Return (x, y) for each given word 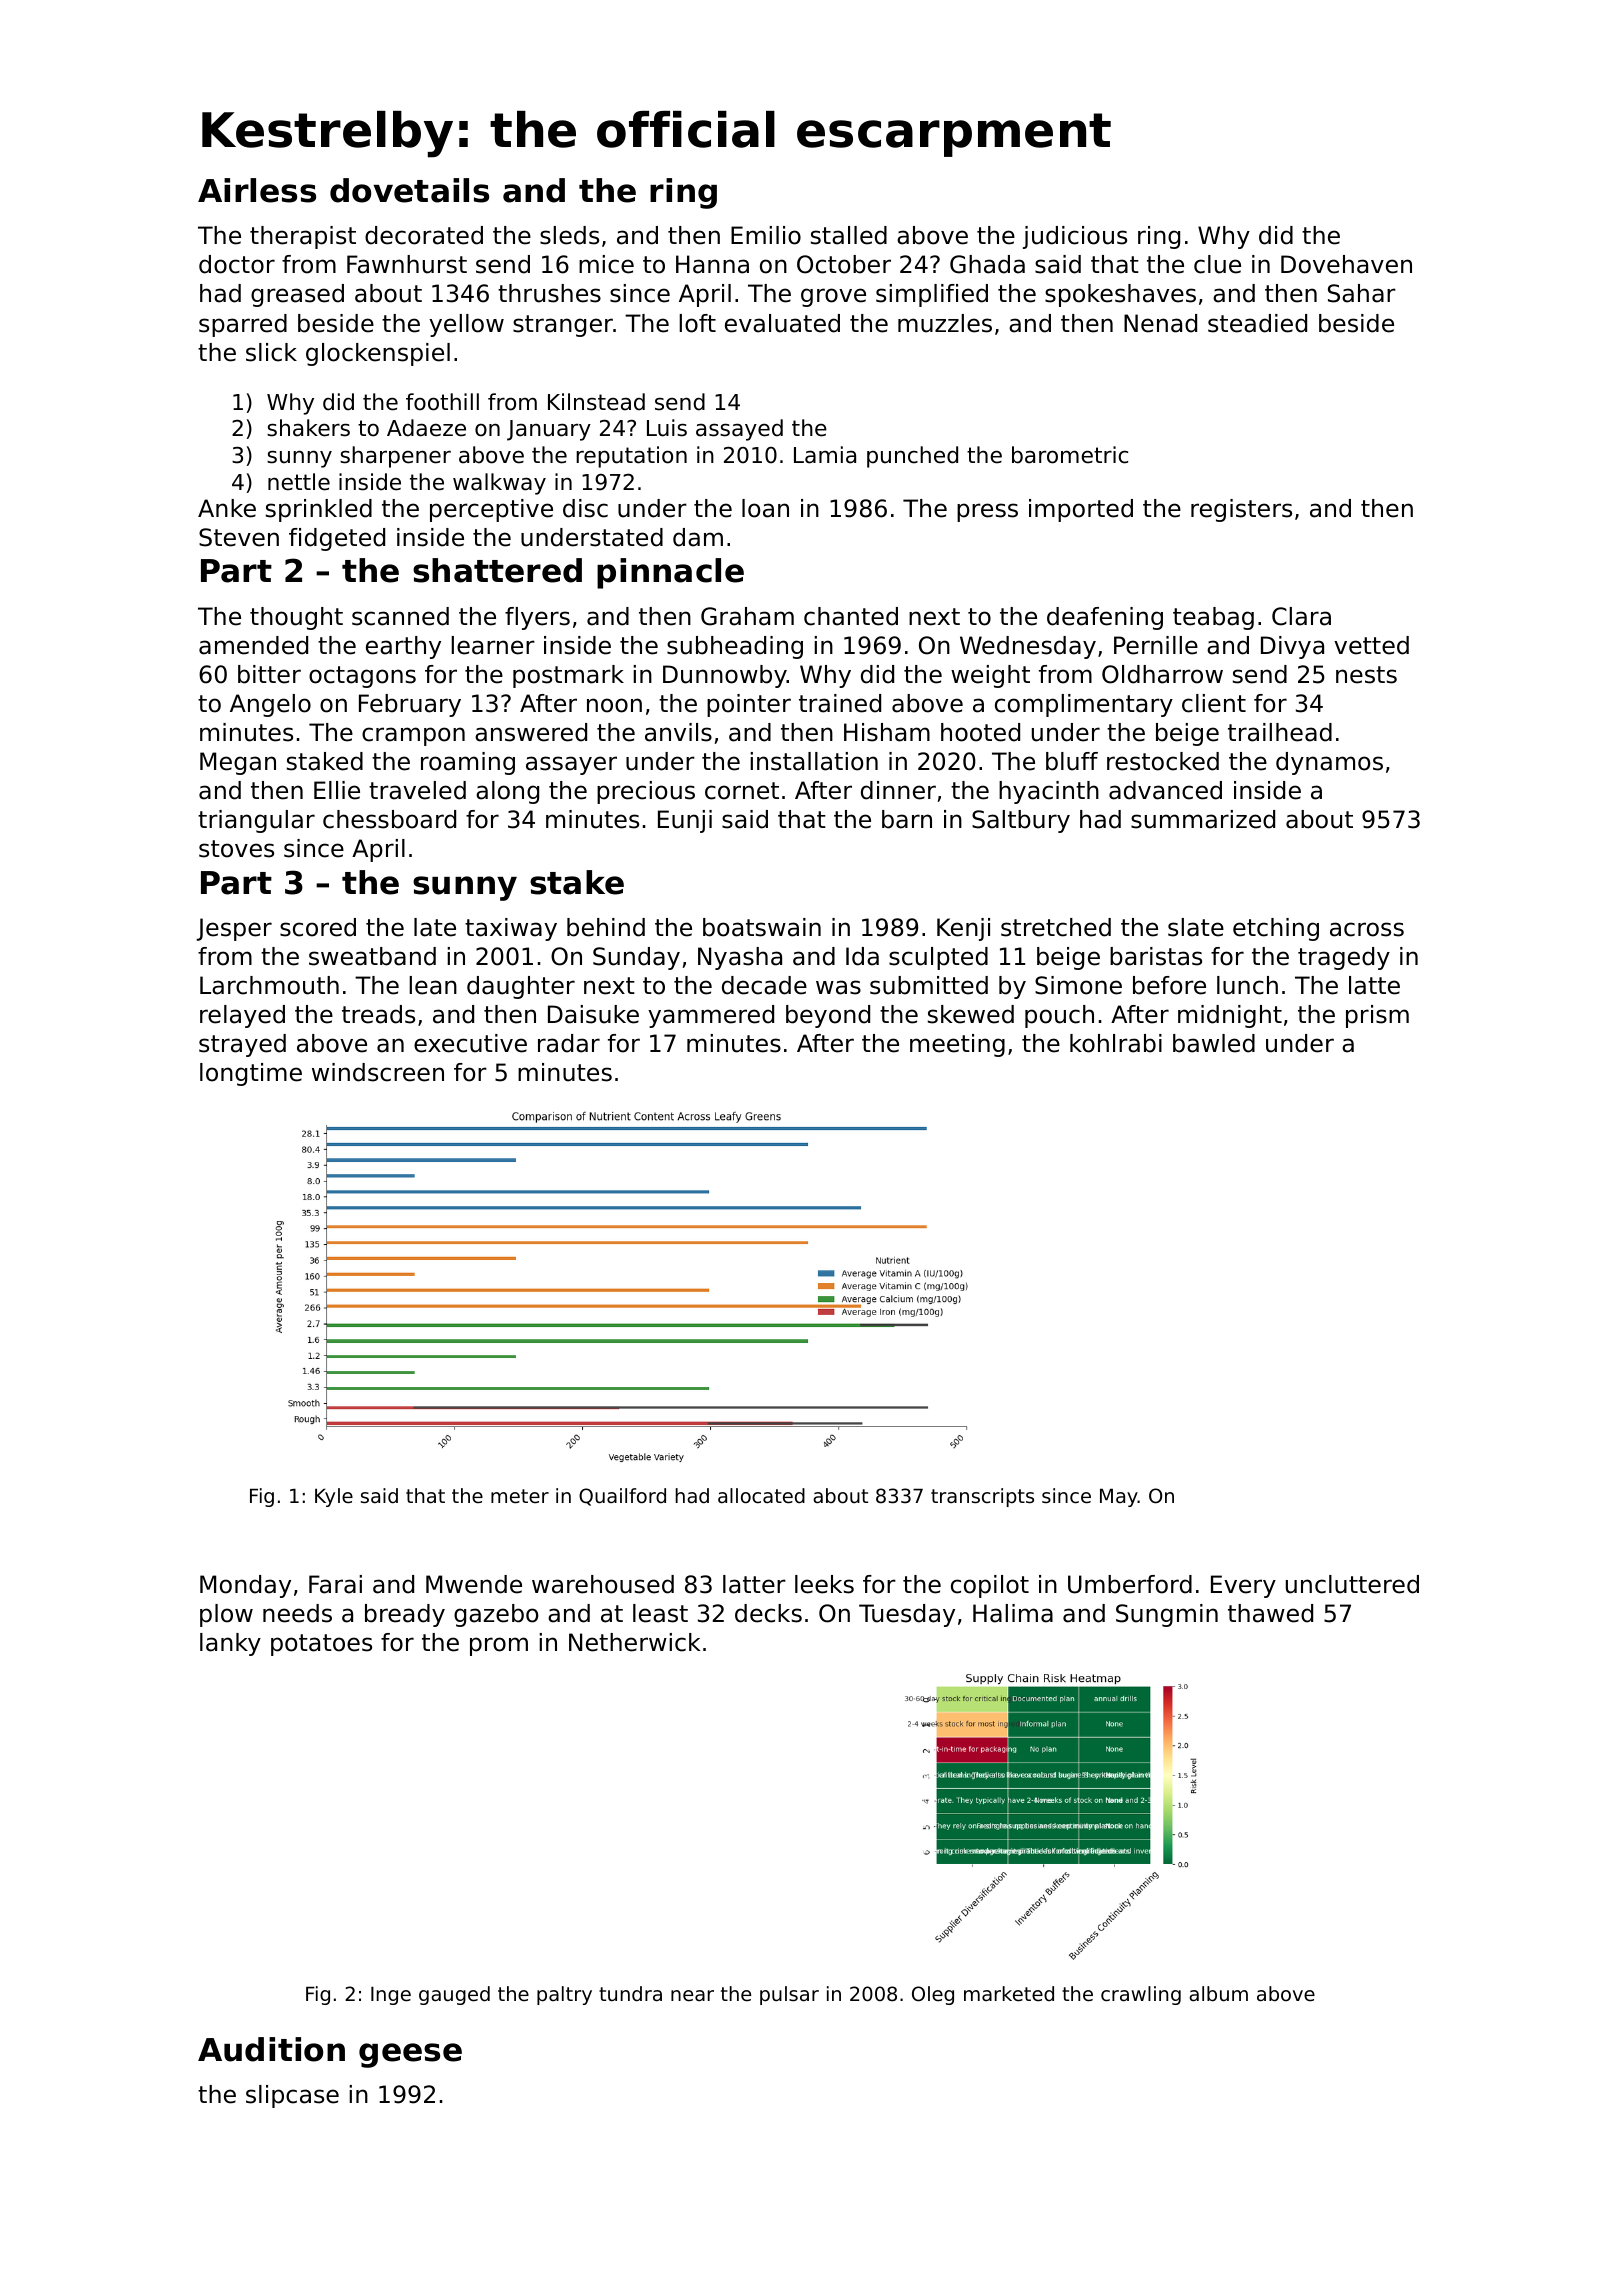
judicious (1075, 237)
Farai (335, 1584)
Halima (1013, 1613)
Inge (391, 1996)
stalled (849, 235)
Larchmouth (269, 985)
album (1218, 1994)
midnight (1230, 1016)
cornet (742, 791)
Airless (257, 190)
